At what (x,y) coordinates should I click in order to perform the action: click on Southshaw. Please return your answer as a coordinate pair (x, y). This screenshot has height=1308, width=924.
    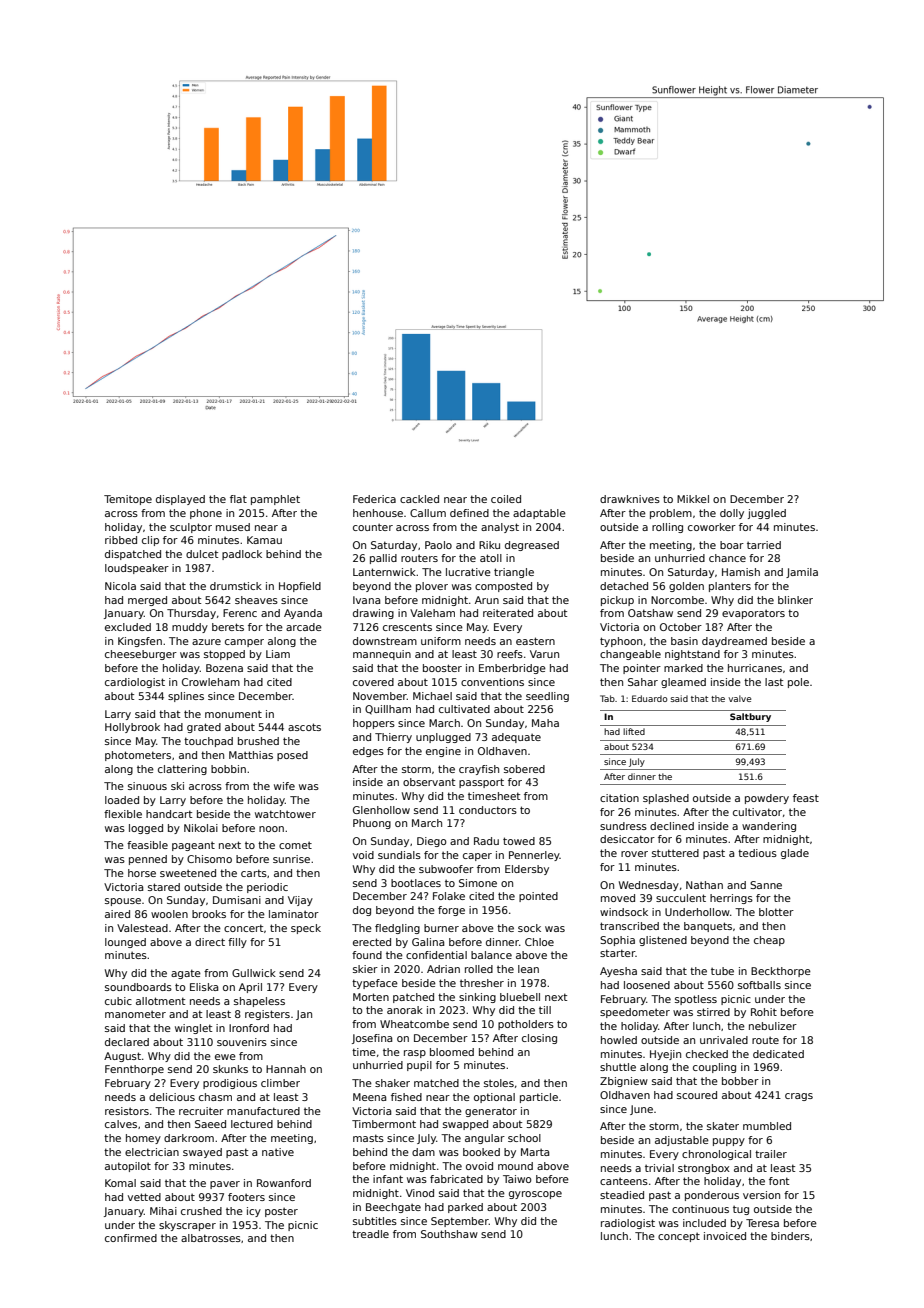
    Looking at the image, I should click on (449, 1234).
